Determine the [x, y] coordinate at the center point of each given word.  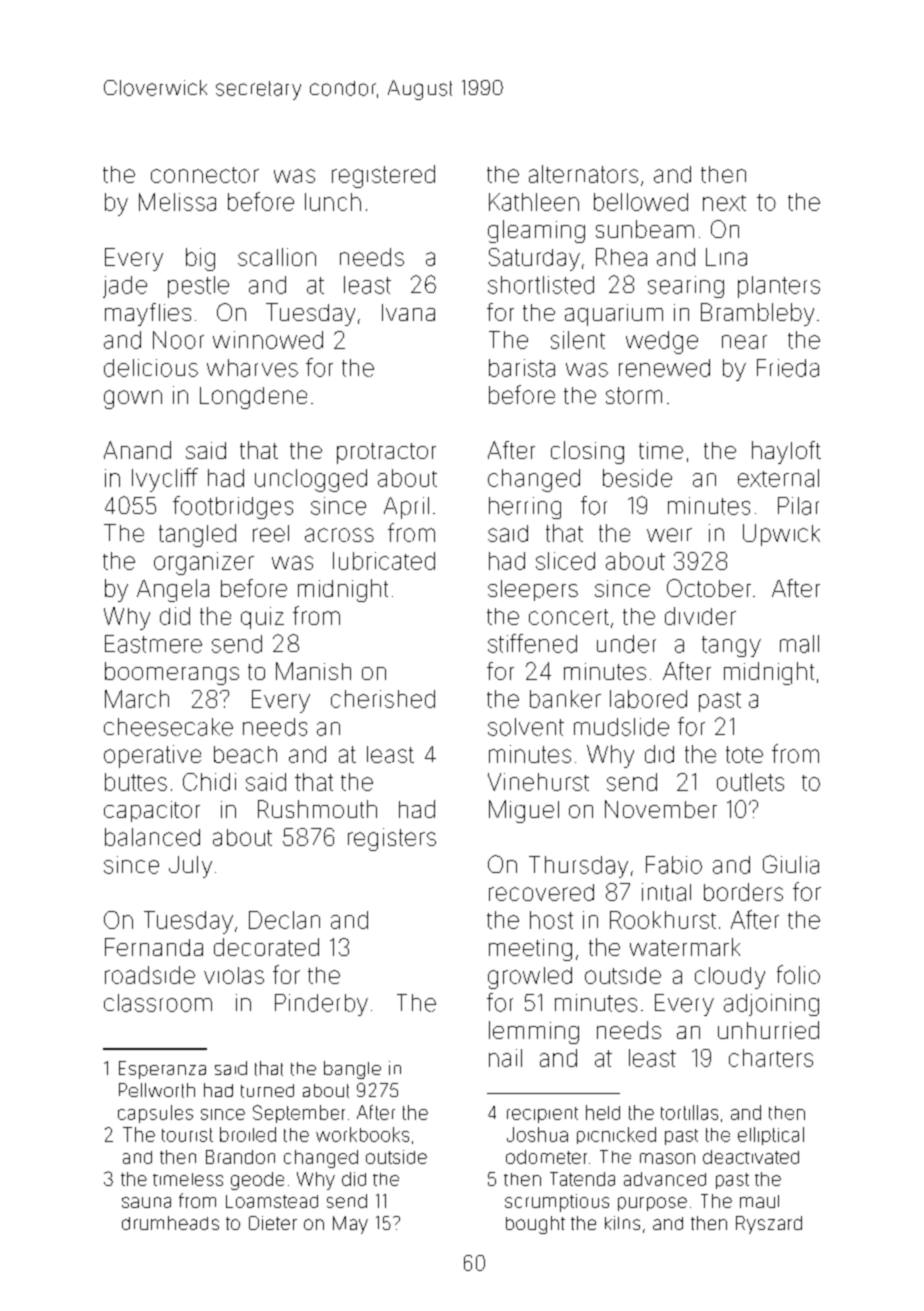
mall [799, 644]
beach [245, 754]
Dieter [273, 1223]
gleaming [536, 231]
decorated [266, 947]
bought [535, 1225]
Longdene [253, 398]
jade [125, 287]
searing [686, 287]
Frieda [788, 368]
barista [522, 368]
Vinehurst [538, 782]
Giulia [791, 864]
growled [530, 978]
